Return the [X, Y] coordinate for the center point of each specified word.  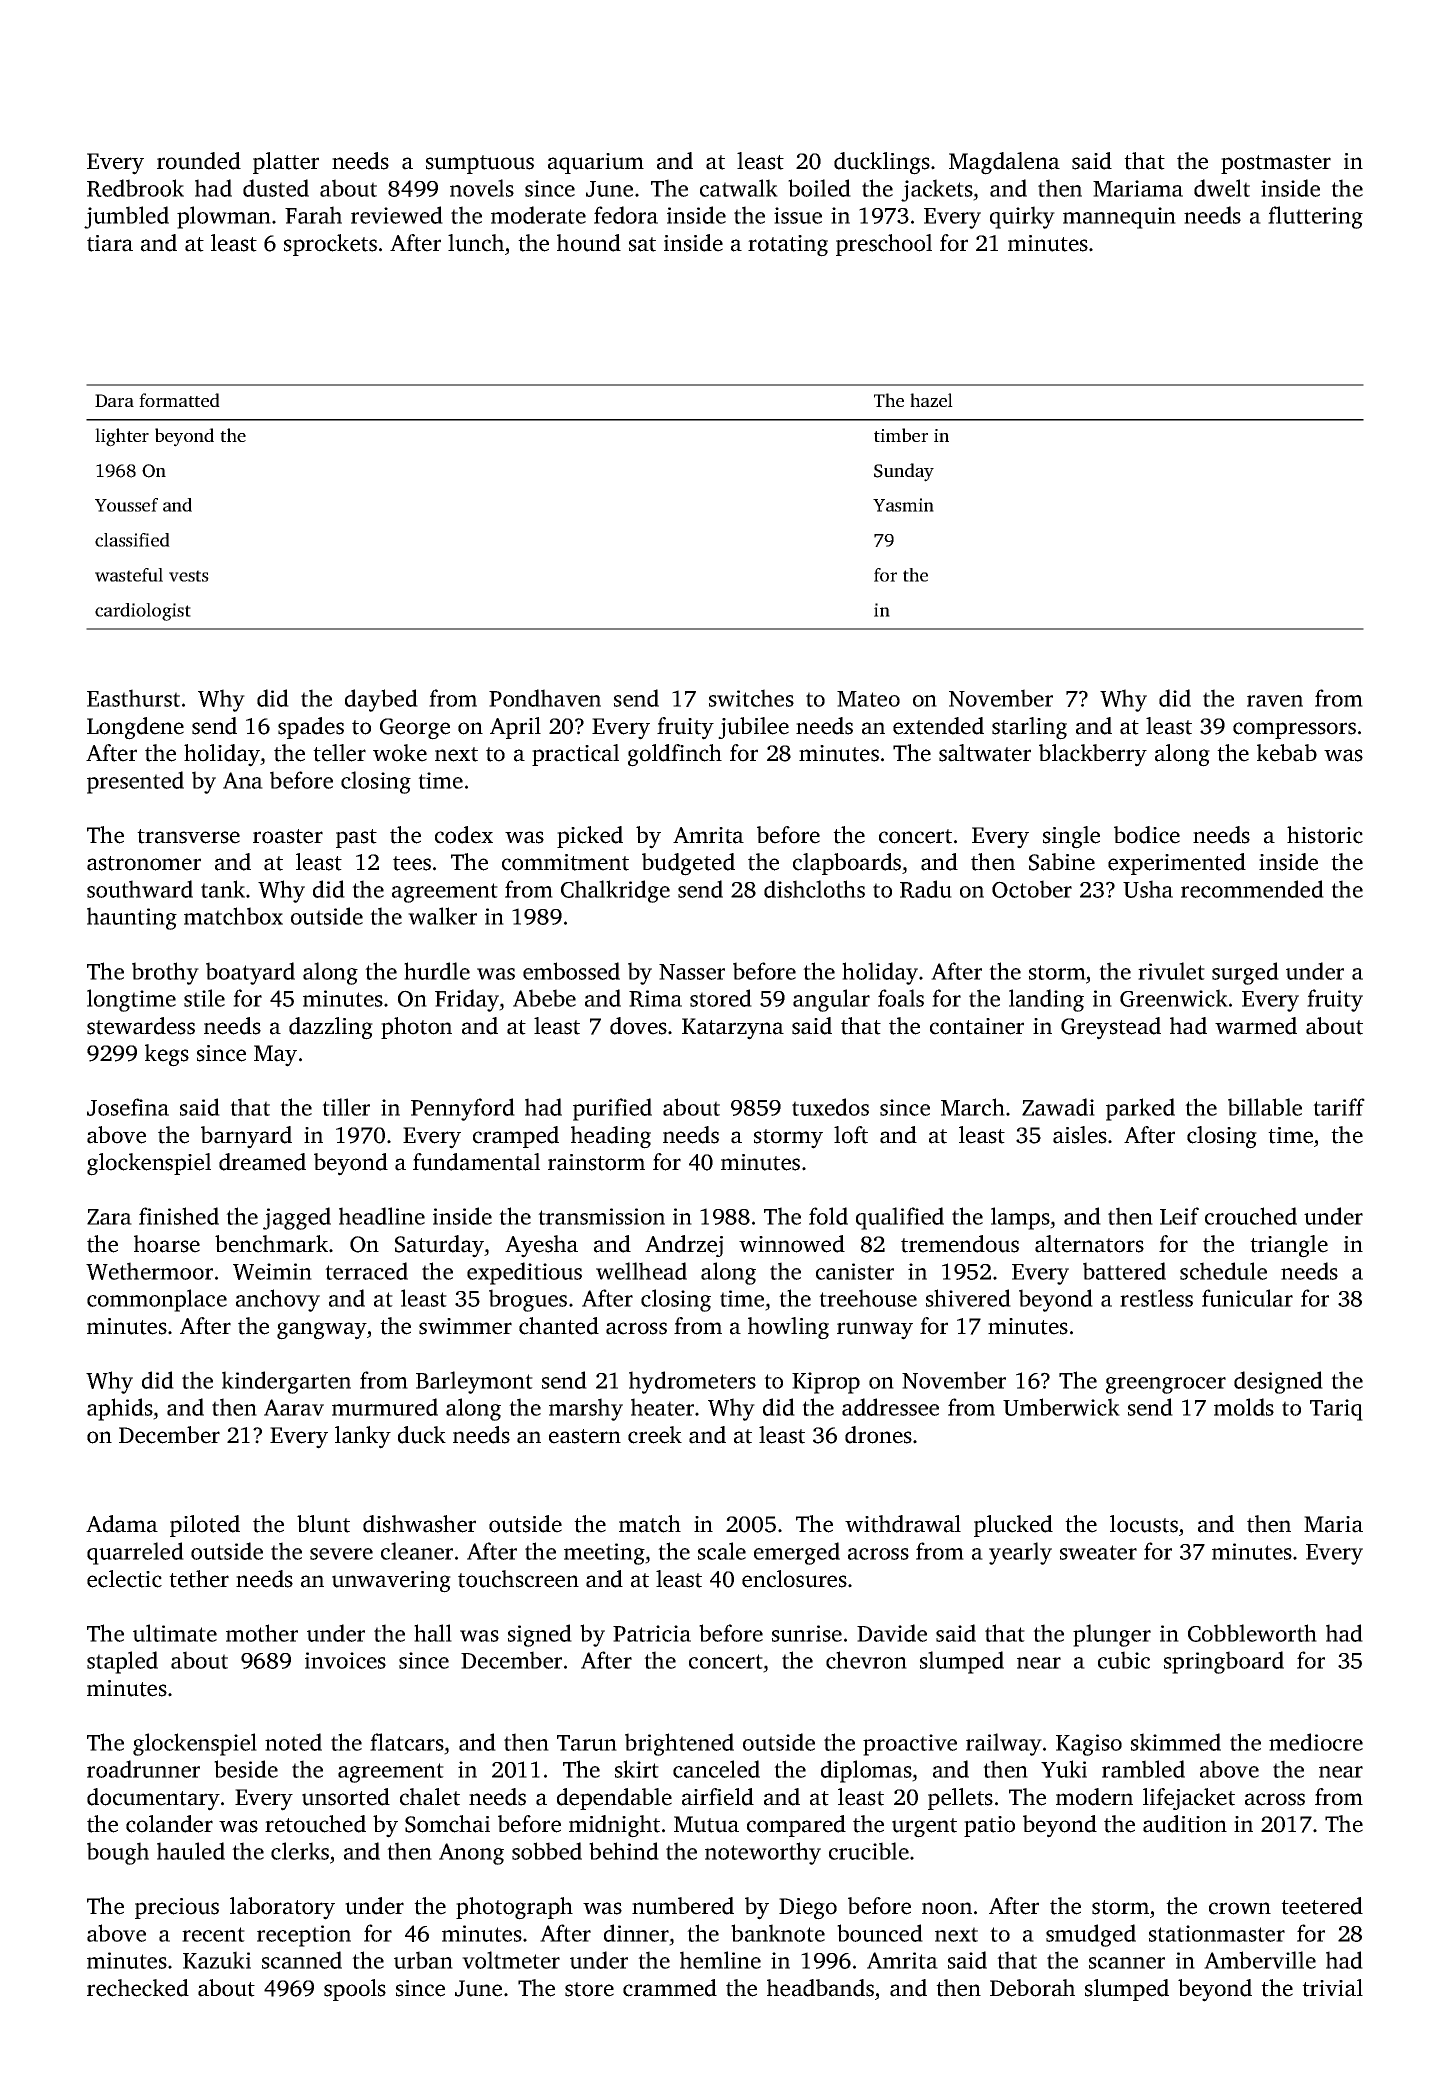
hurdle [437, 971]
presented [135, 782]
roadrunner [143, 1769]
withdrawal [903, 1524]
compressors [1294, 730]
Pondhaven [545, 698]
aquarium [596, 163]
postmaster [1276, 164]
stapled [122, 1662]
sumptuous [480, 164]
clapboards [847, 864]
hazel [931, 400]
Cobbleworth [1252, 1633]
